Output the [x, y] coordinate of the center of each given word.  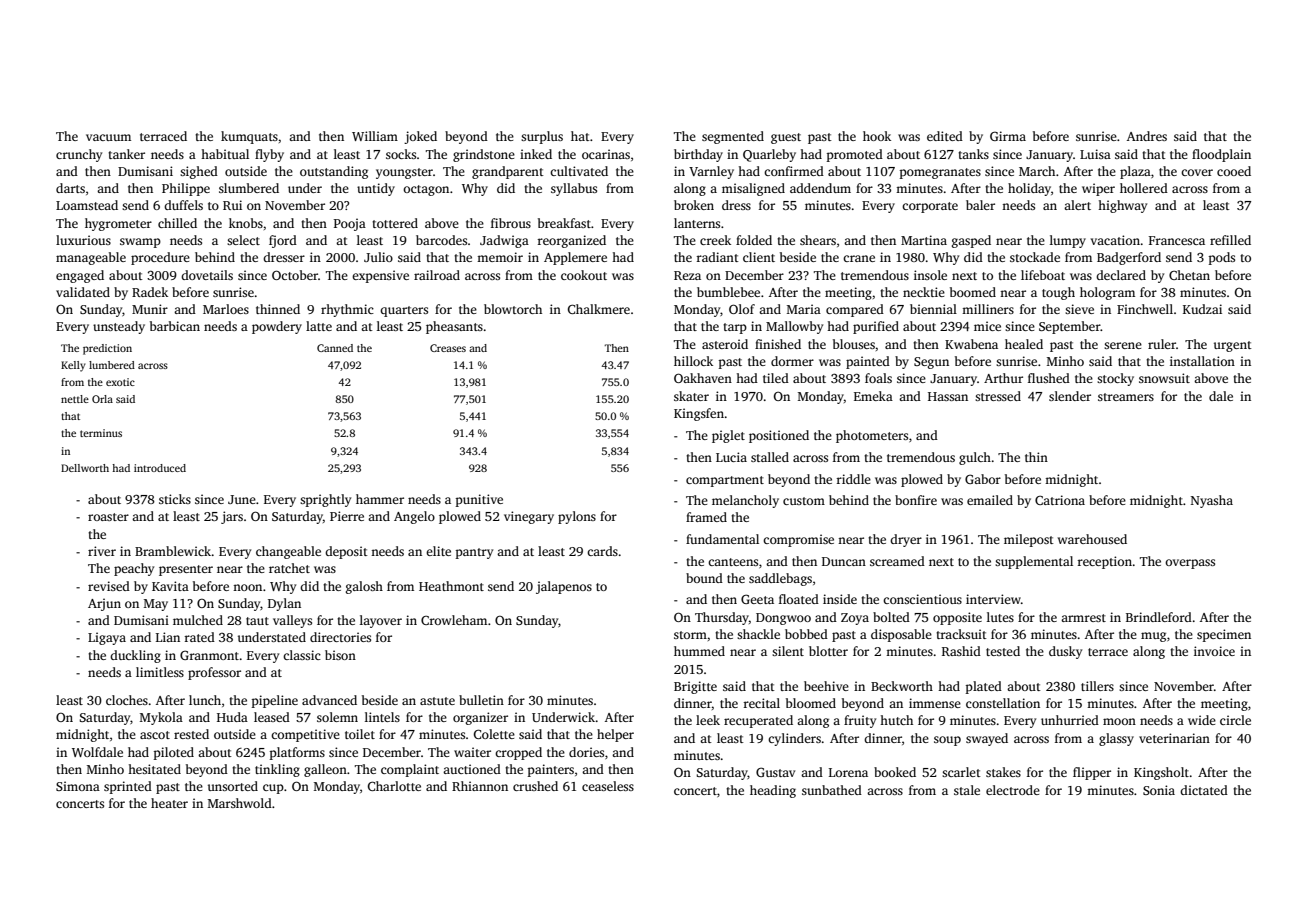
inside [840, 599]
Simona [78, 786]
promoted [855, 155]
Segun [931, 363]
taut [257, 621]
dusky [1065, 652]
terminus [101, 433]
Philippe [186, 189]
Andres [1147, 136]
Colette [494, 734]
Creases [448, 348]
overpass [1190, 564]
